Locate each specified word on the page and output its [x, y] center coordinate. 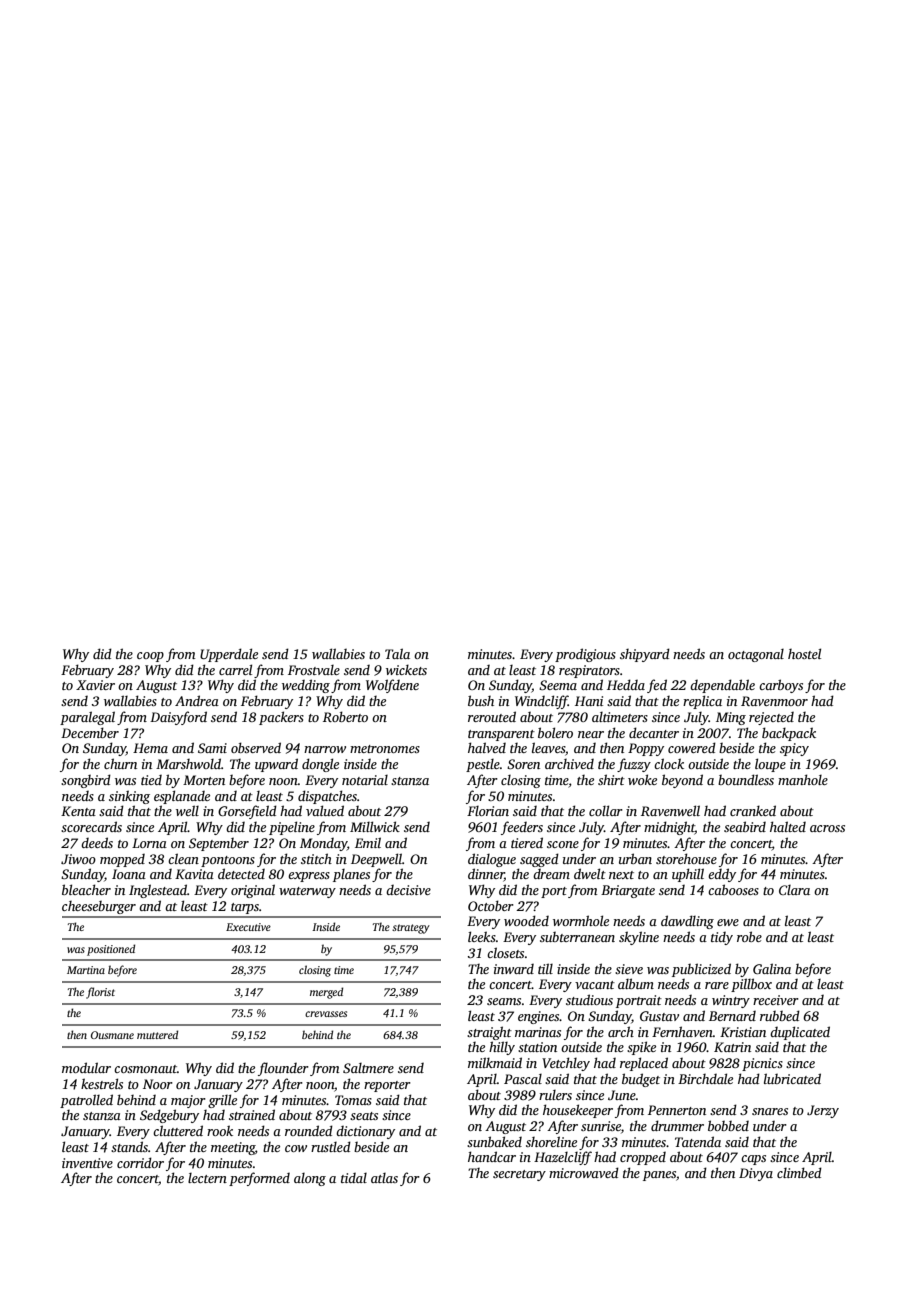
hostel [804, 653]
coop [150, 657]
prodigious [585, 655]
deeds [97, 842]
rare [717, 985]
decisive [408, 890]
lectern [207, 1178]
